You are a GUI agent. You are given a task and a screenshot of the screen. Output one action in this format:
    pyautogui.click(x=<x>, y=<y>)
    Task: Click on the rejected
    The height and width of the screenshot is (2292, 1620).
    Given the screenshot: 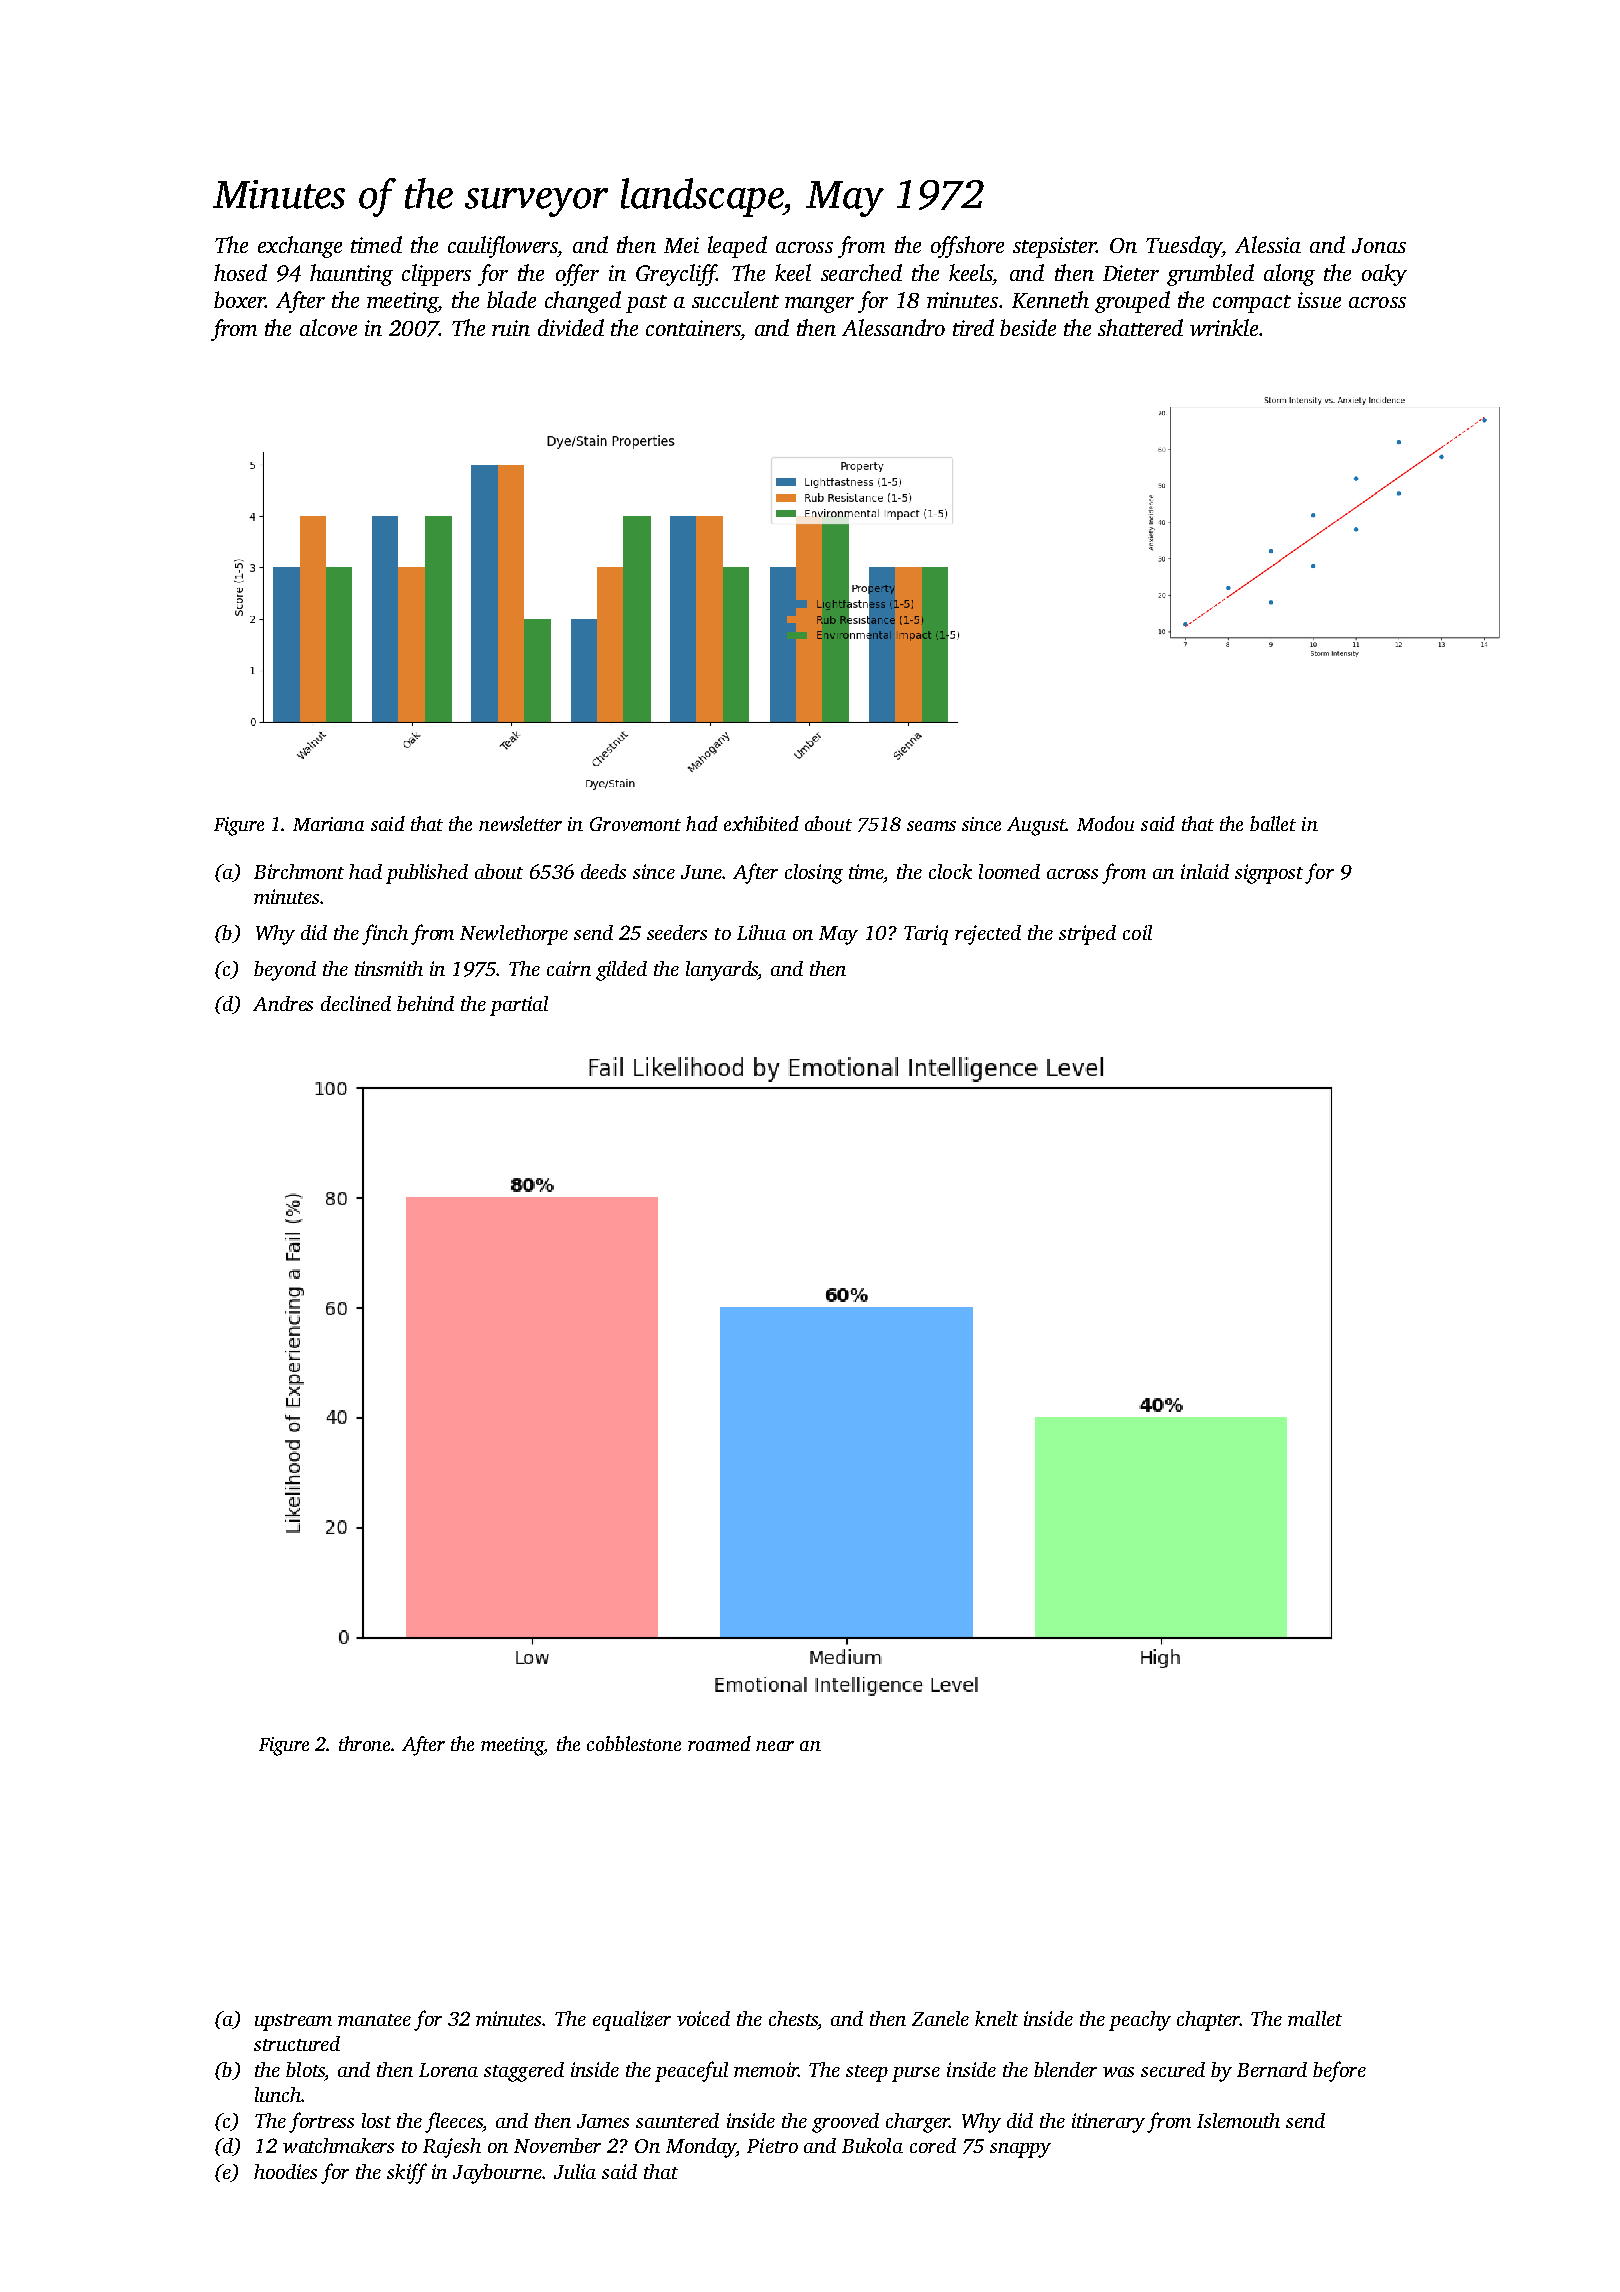 What is the action you would take?
    pyautogui.click(x=988, y=935)
